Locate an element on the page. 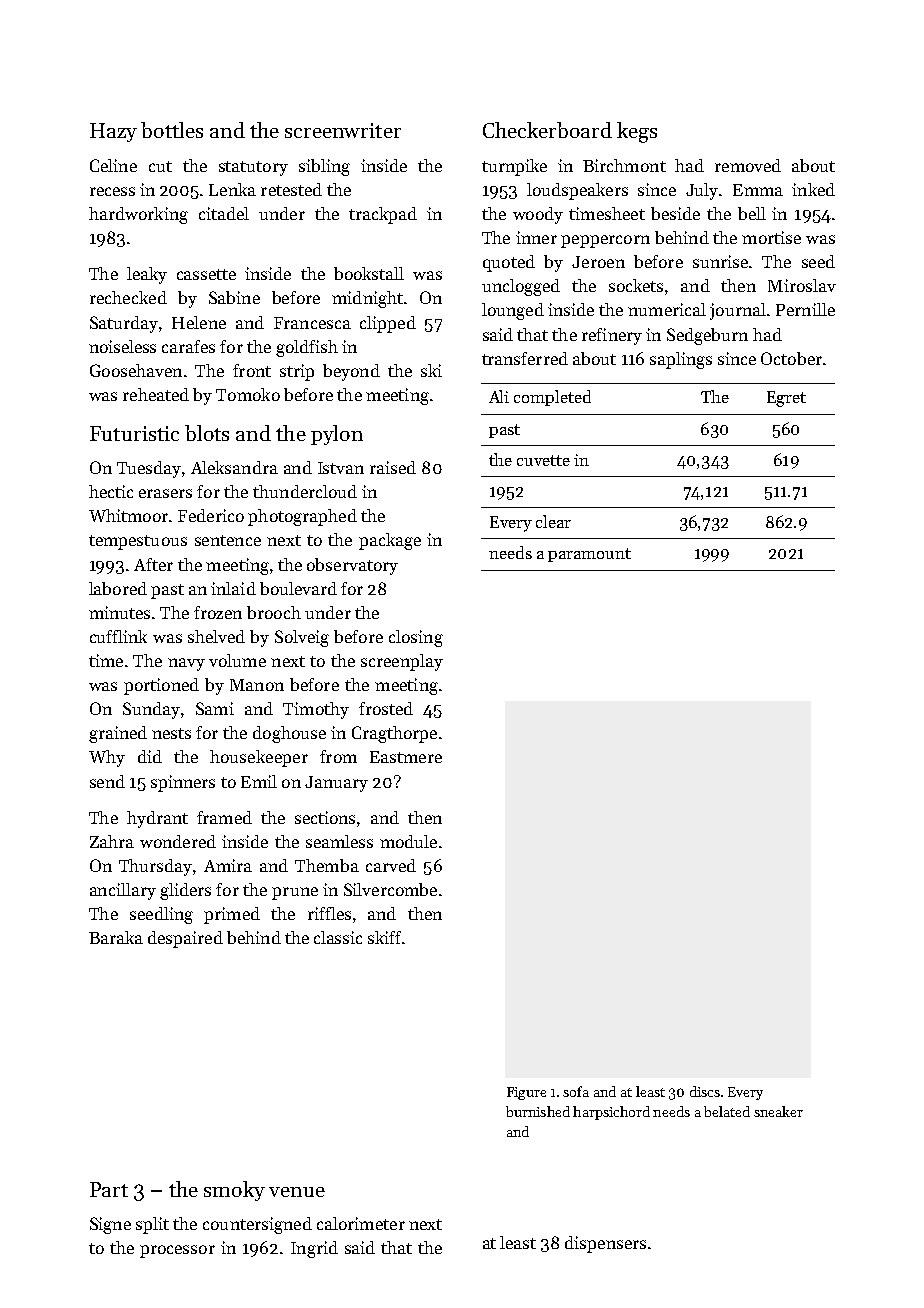 This page has height=1308, width=924. sneaker is located at coordinates (778, 1111).
